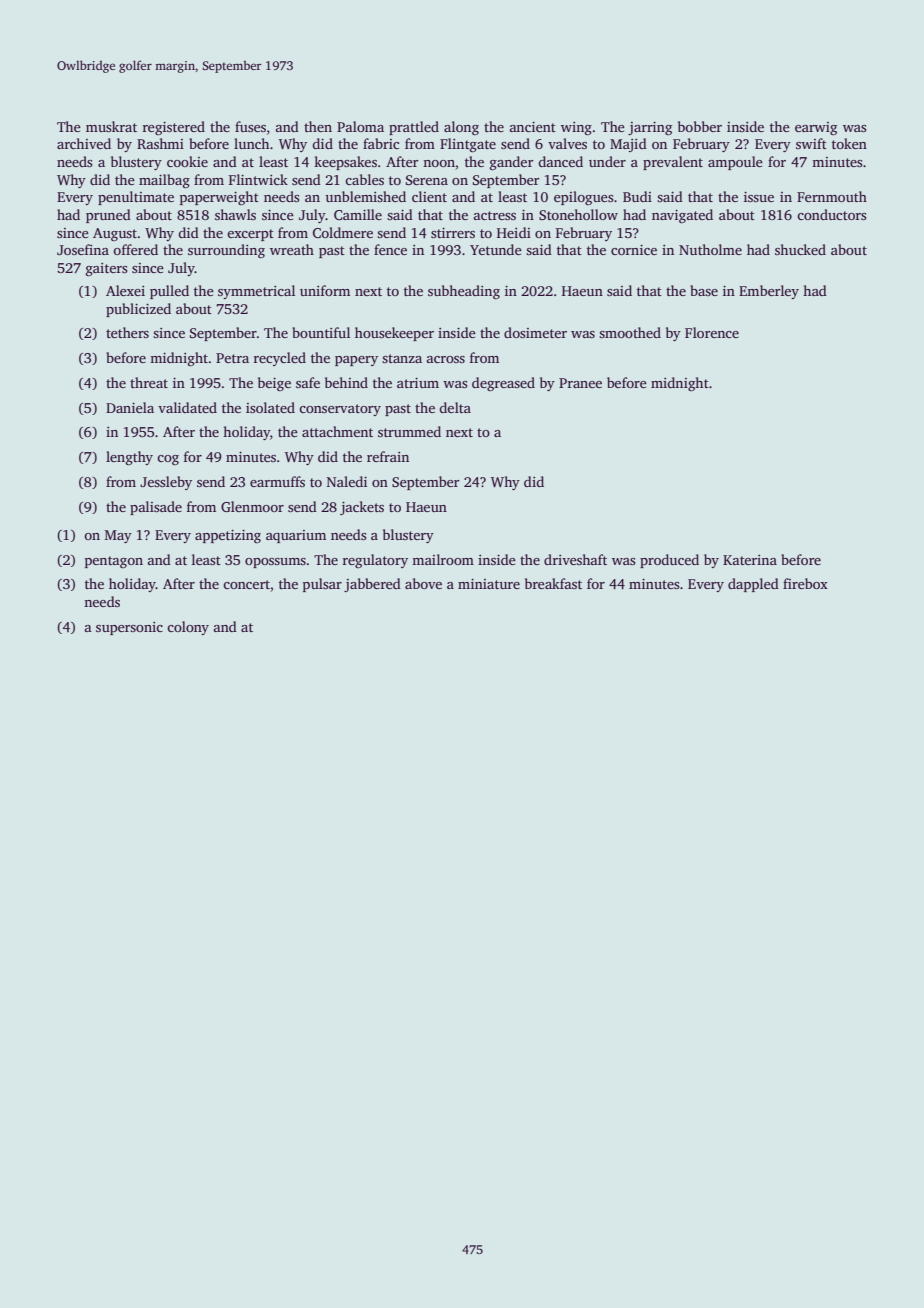 The height and width of the image is (1308, 924). Describe the element at coordinates (226, 251) in the image. I see `surrounding` at that location.
